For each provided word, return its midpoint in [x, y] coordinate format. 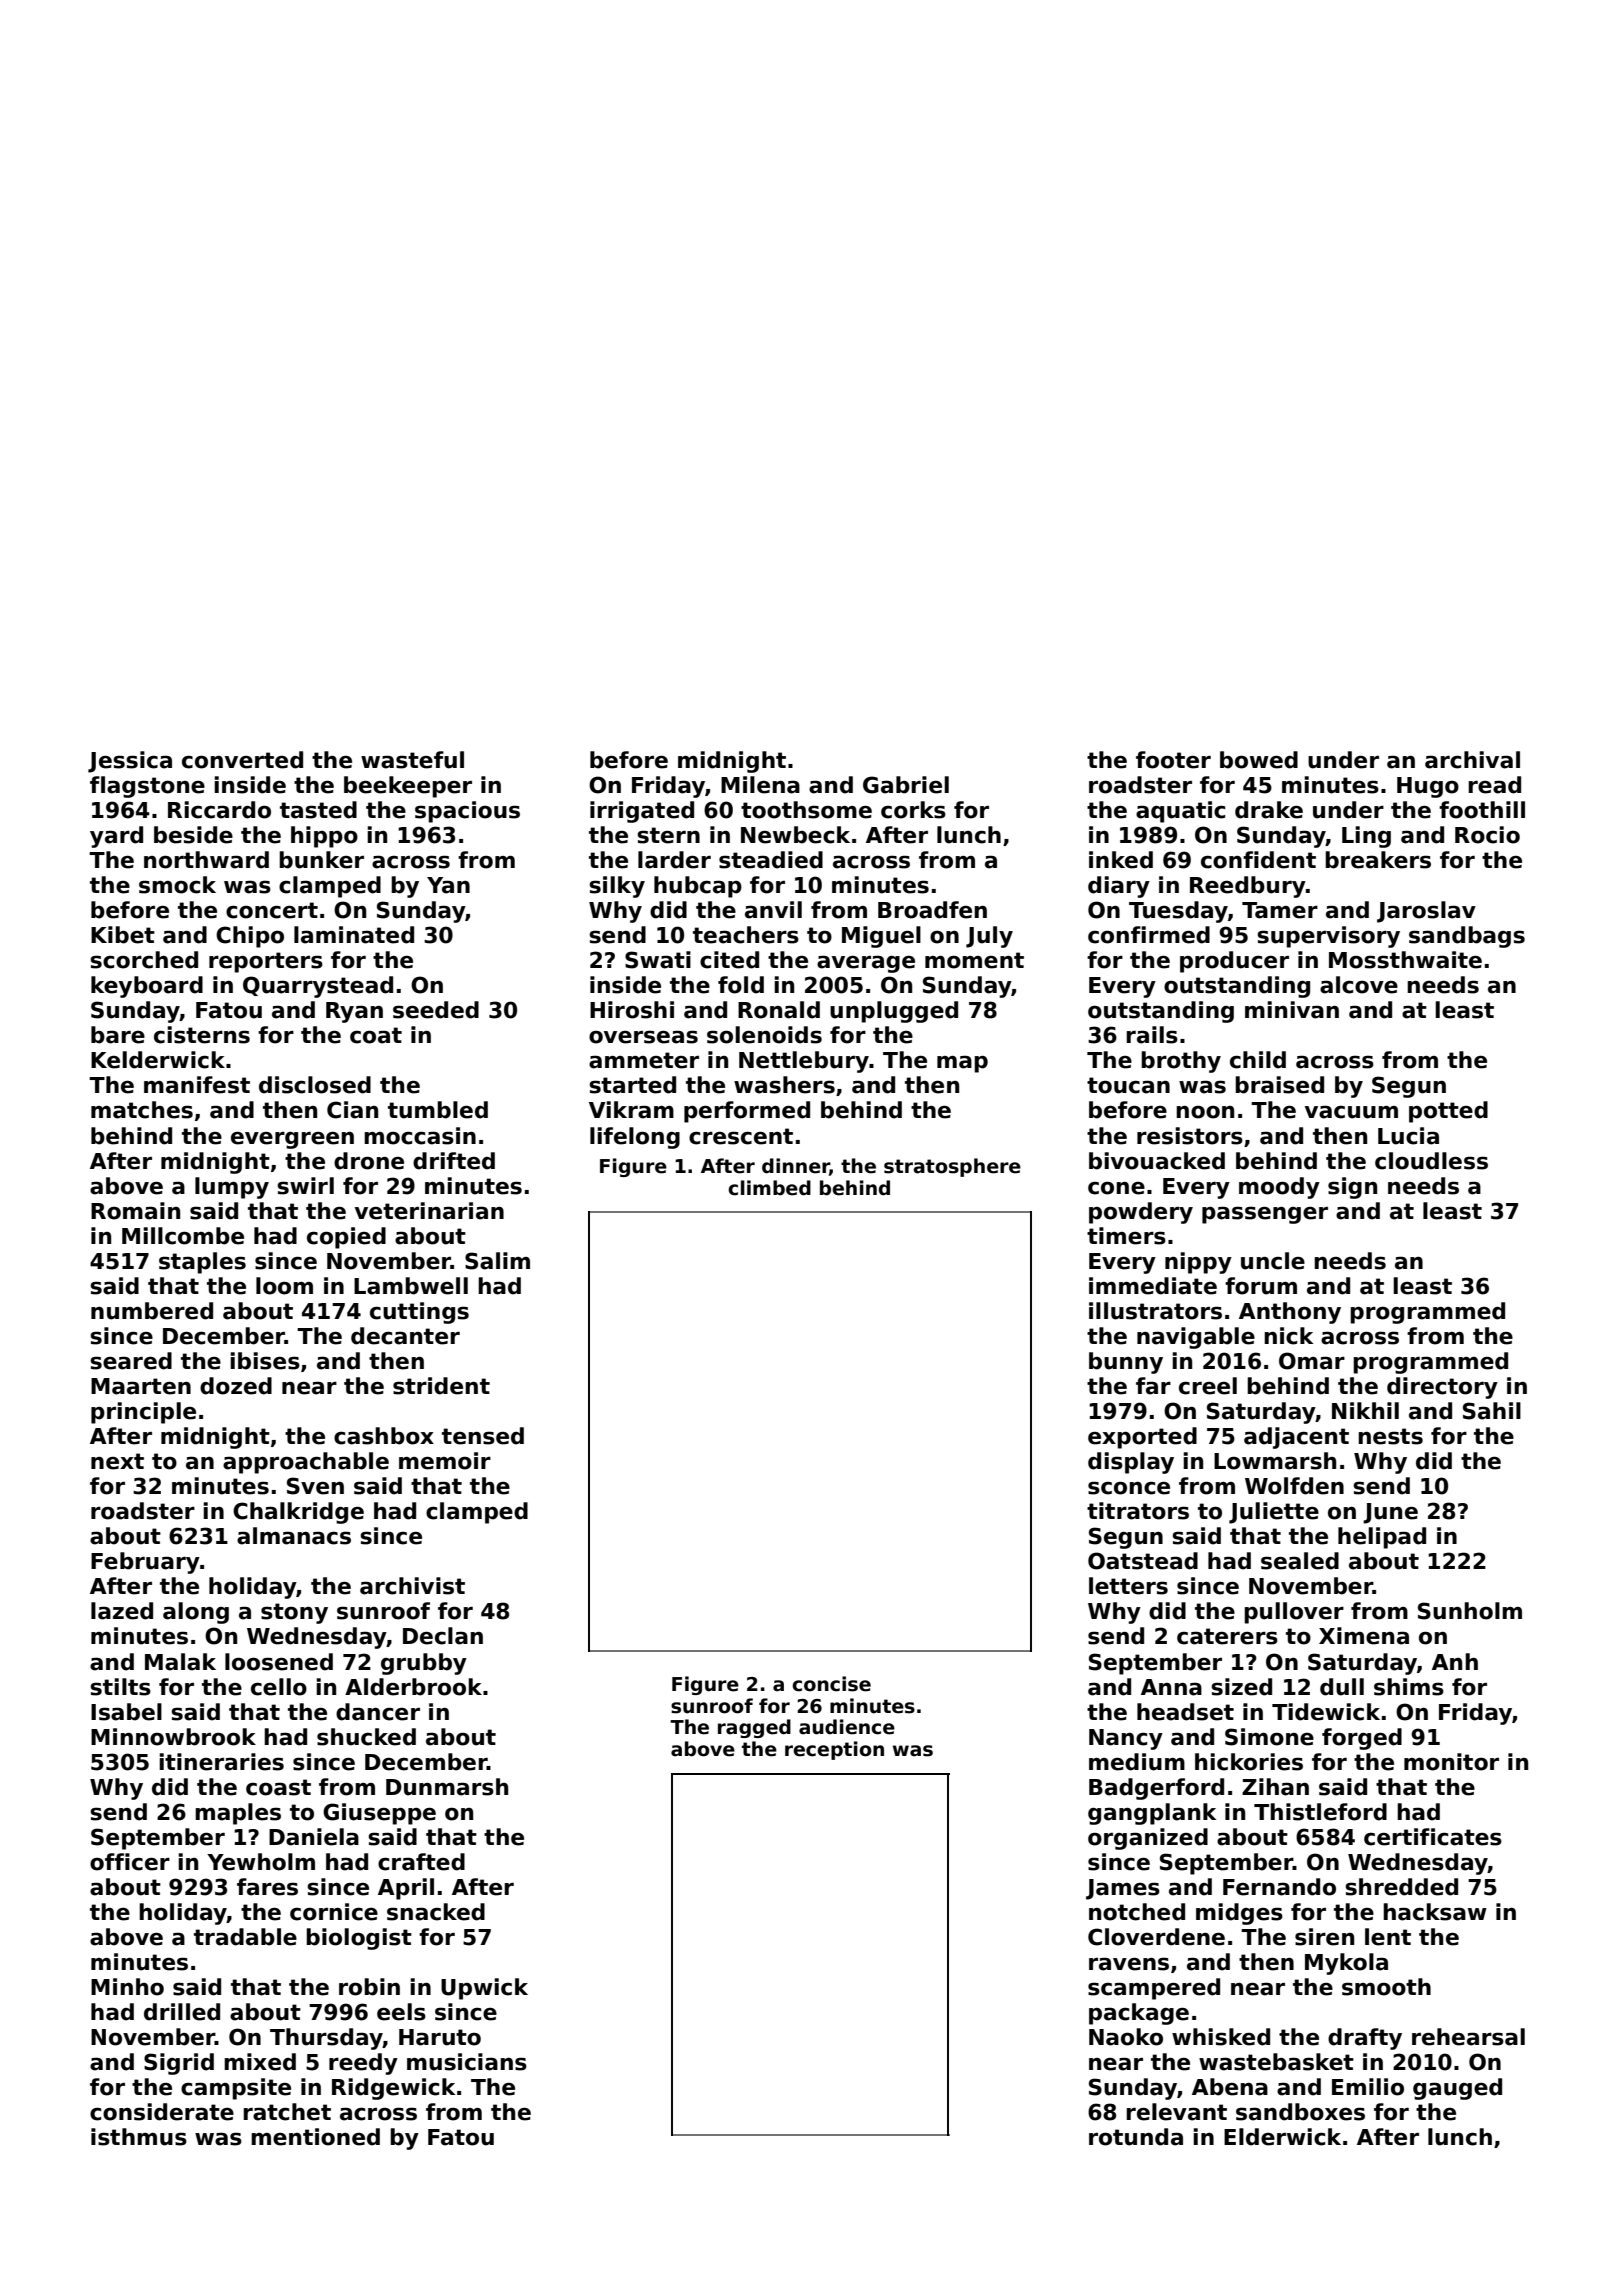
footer [1173, 760]
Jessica [130, 762]
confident [1258, 860]
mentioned [315, 2137]
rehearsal [1468, 2037]
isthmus [139, 2137]
